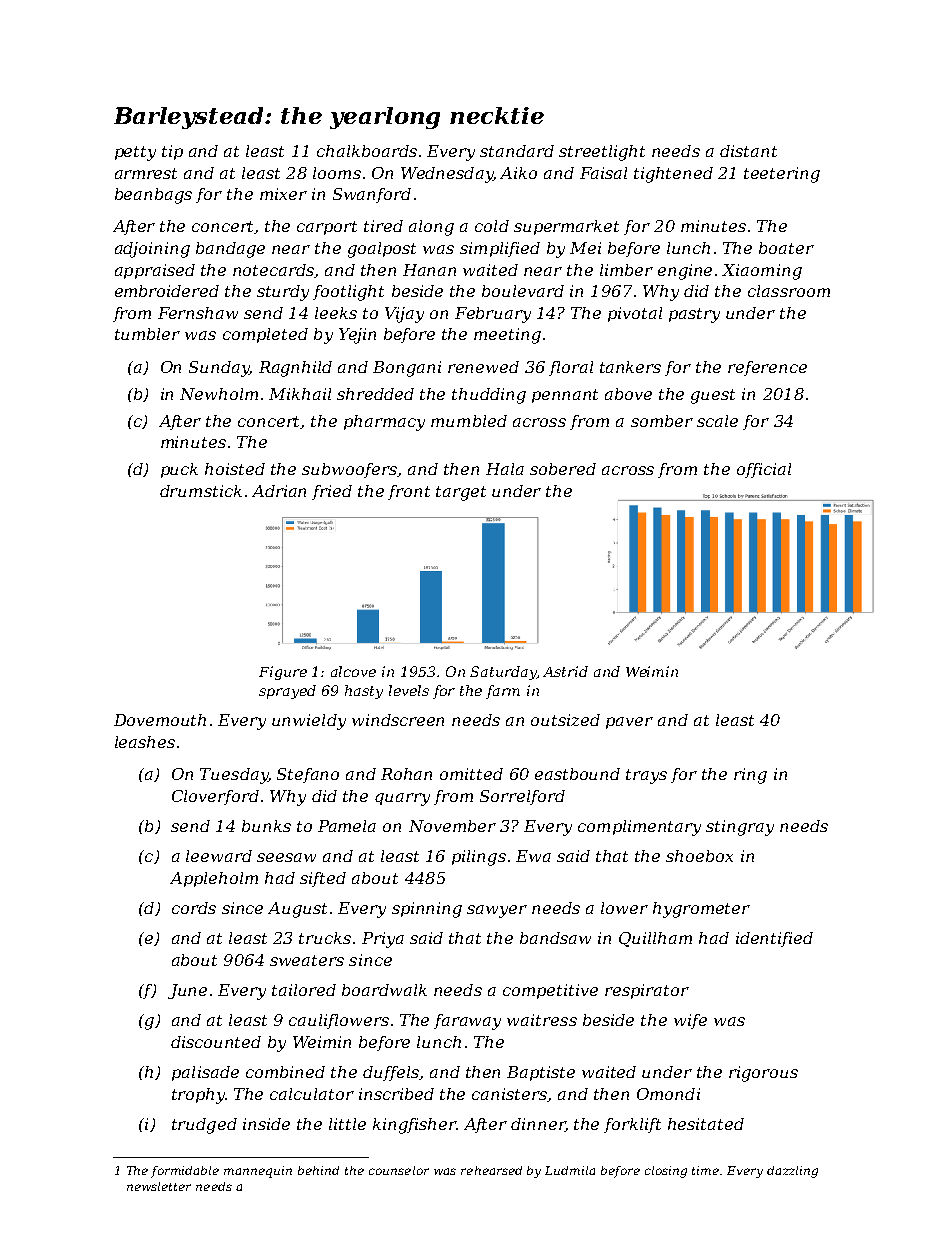 This image has height=1233, width=952. What do you see at coordinates (318, 1170) in the image?
I see `behind` at bounding box center [318, 1170].
